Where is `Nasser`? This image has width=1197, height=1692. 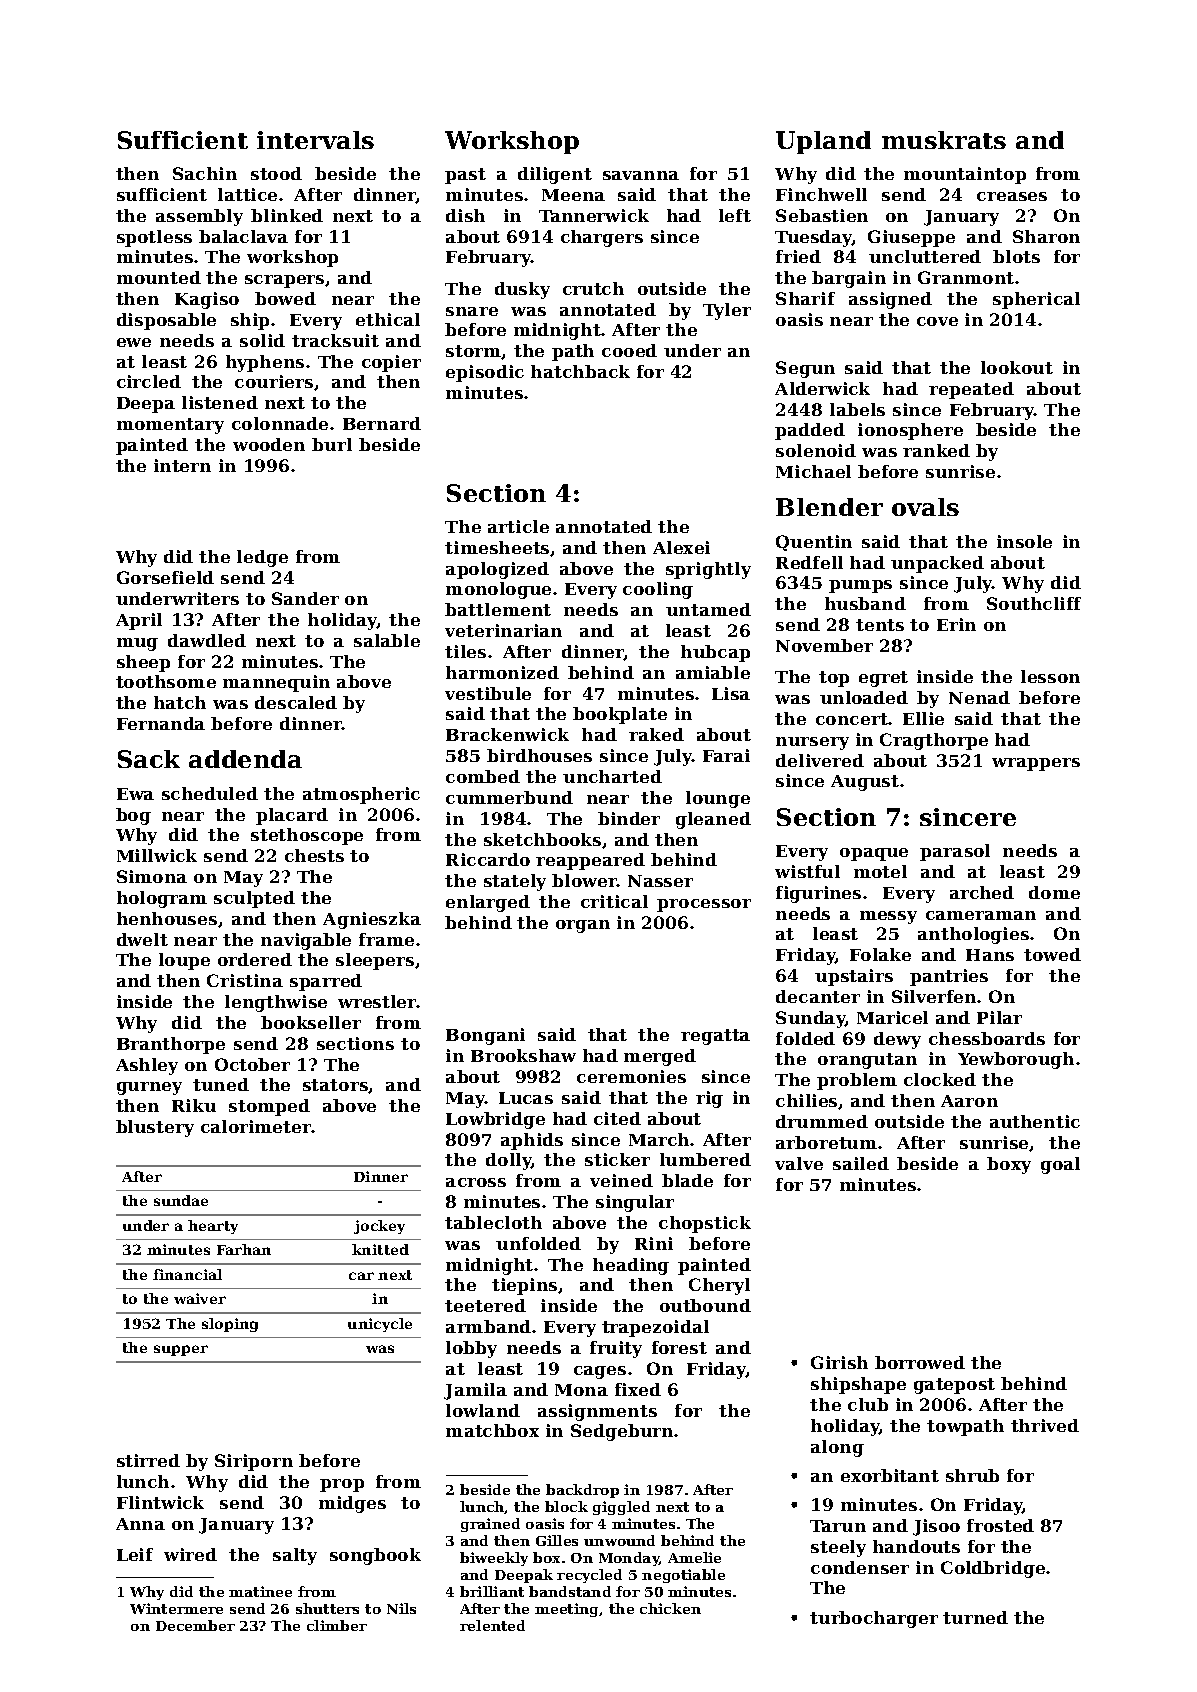
Nasser is located at coordinates (660, 881).
